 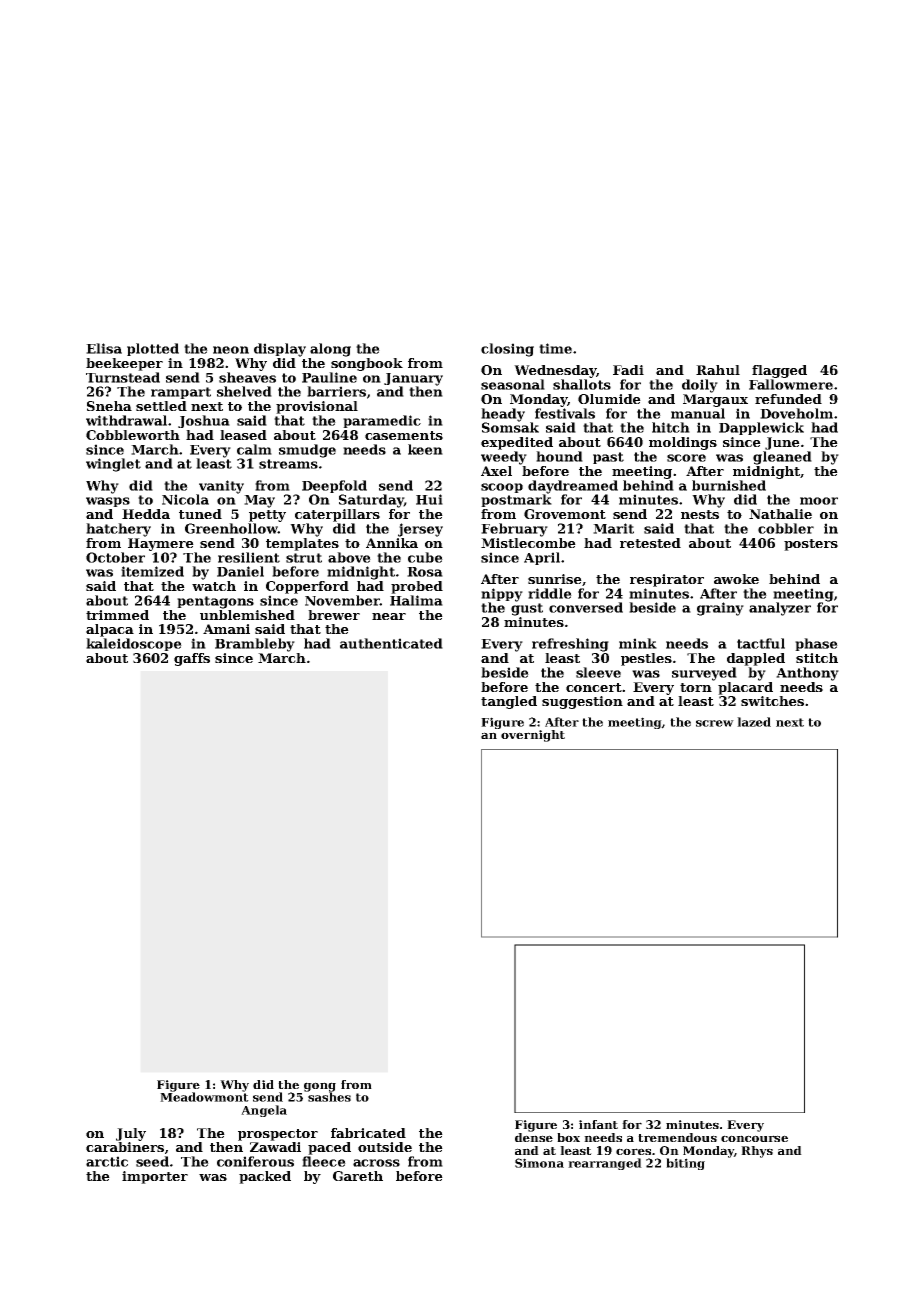 I want to click on infant, so click(x=598, y=1124).
